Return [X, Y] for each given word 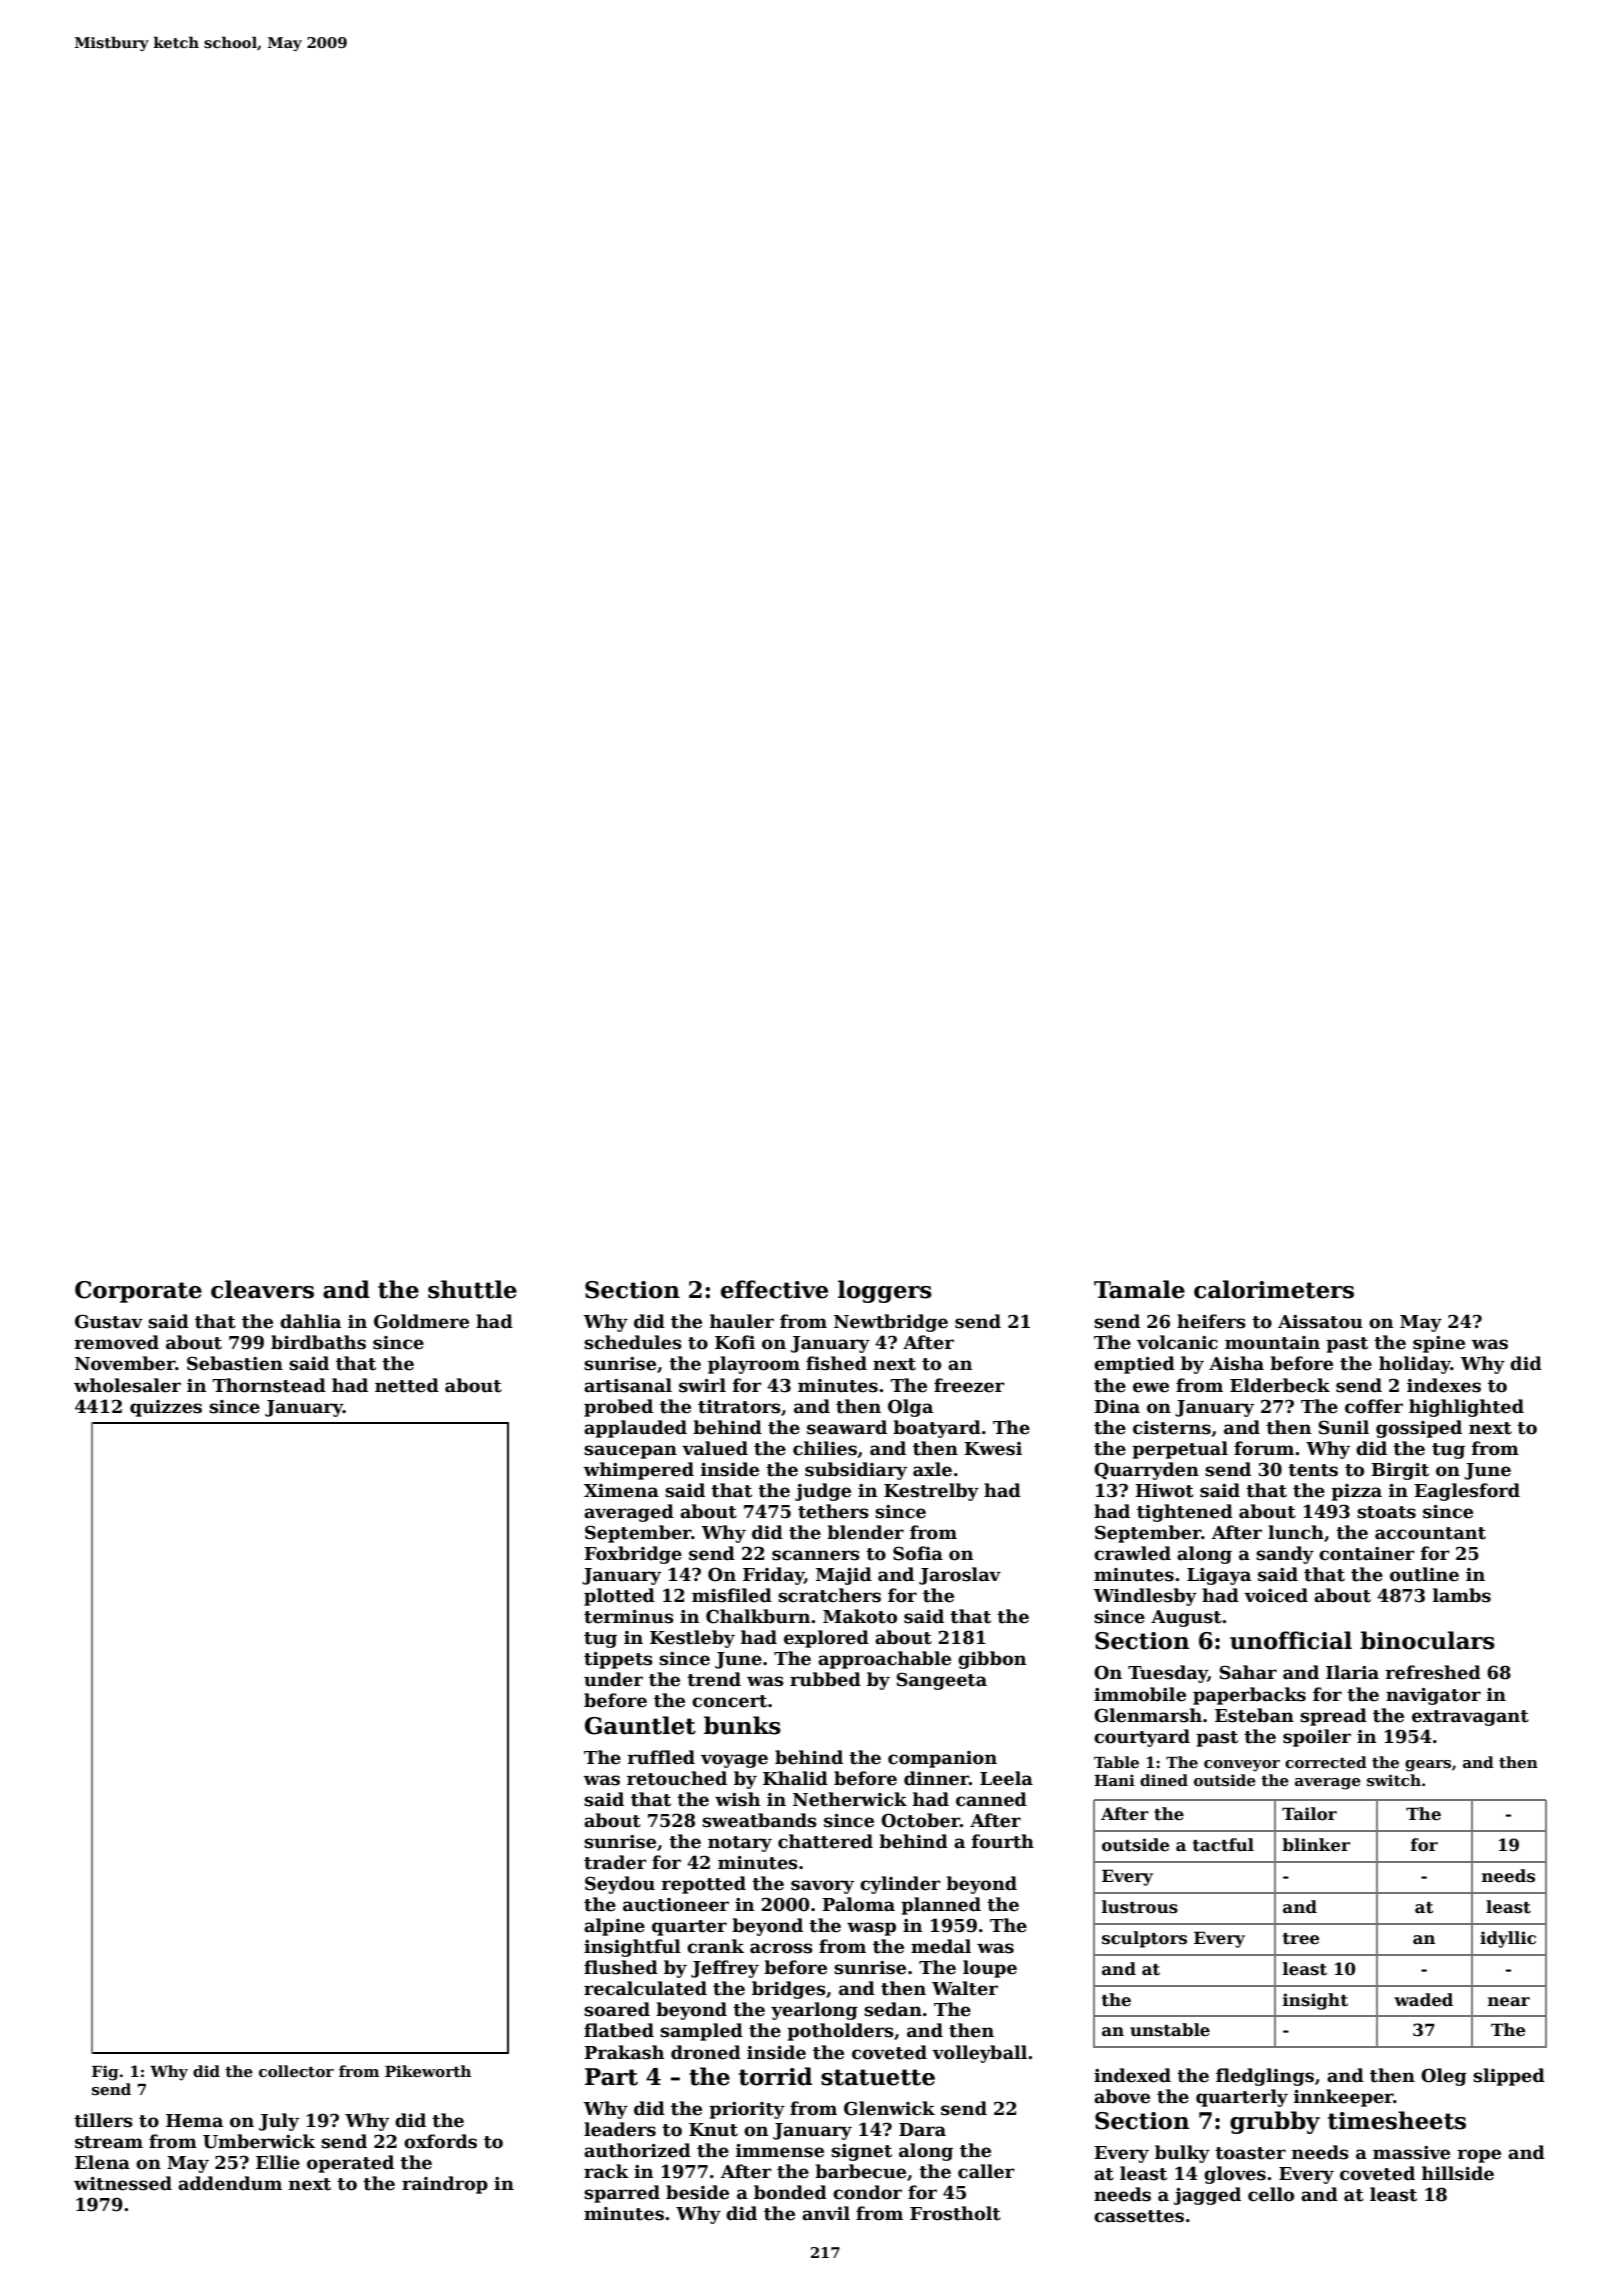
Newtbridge [891, 1323]
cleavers [262, 1289]
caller [986, 2171]
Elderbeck [1280, 1385]
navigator [1433, 1696]
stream [109, 2142]
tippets [618, 1660]
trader [615, 1862]
